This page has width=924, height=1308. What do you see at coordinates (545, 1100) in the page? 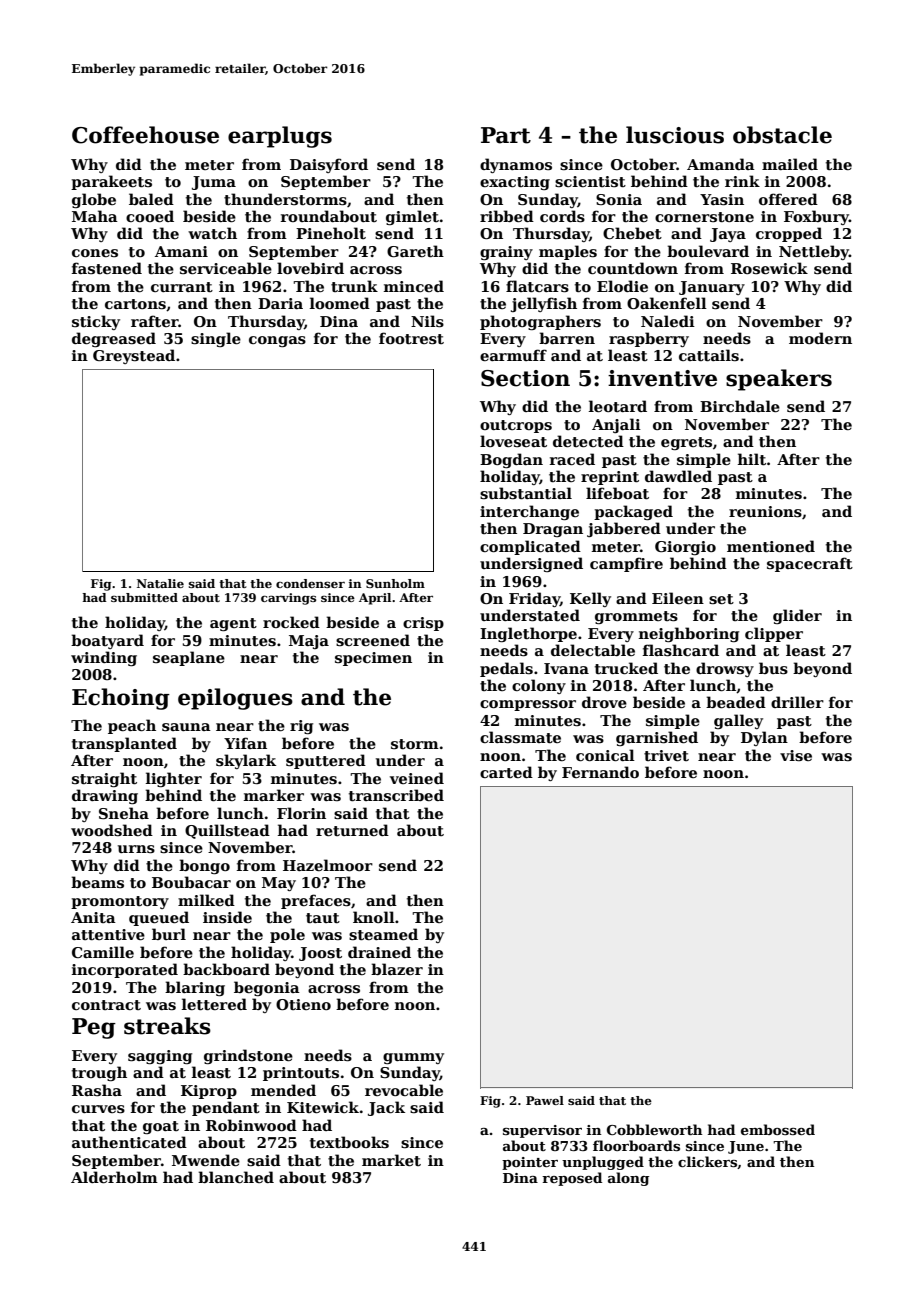
I see `Pawel` at bounding box center [545, 1100].
